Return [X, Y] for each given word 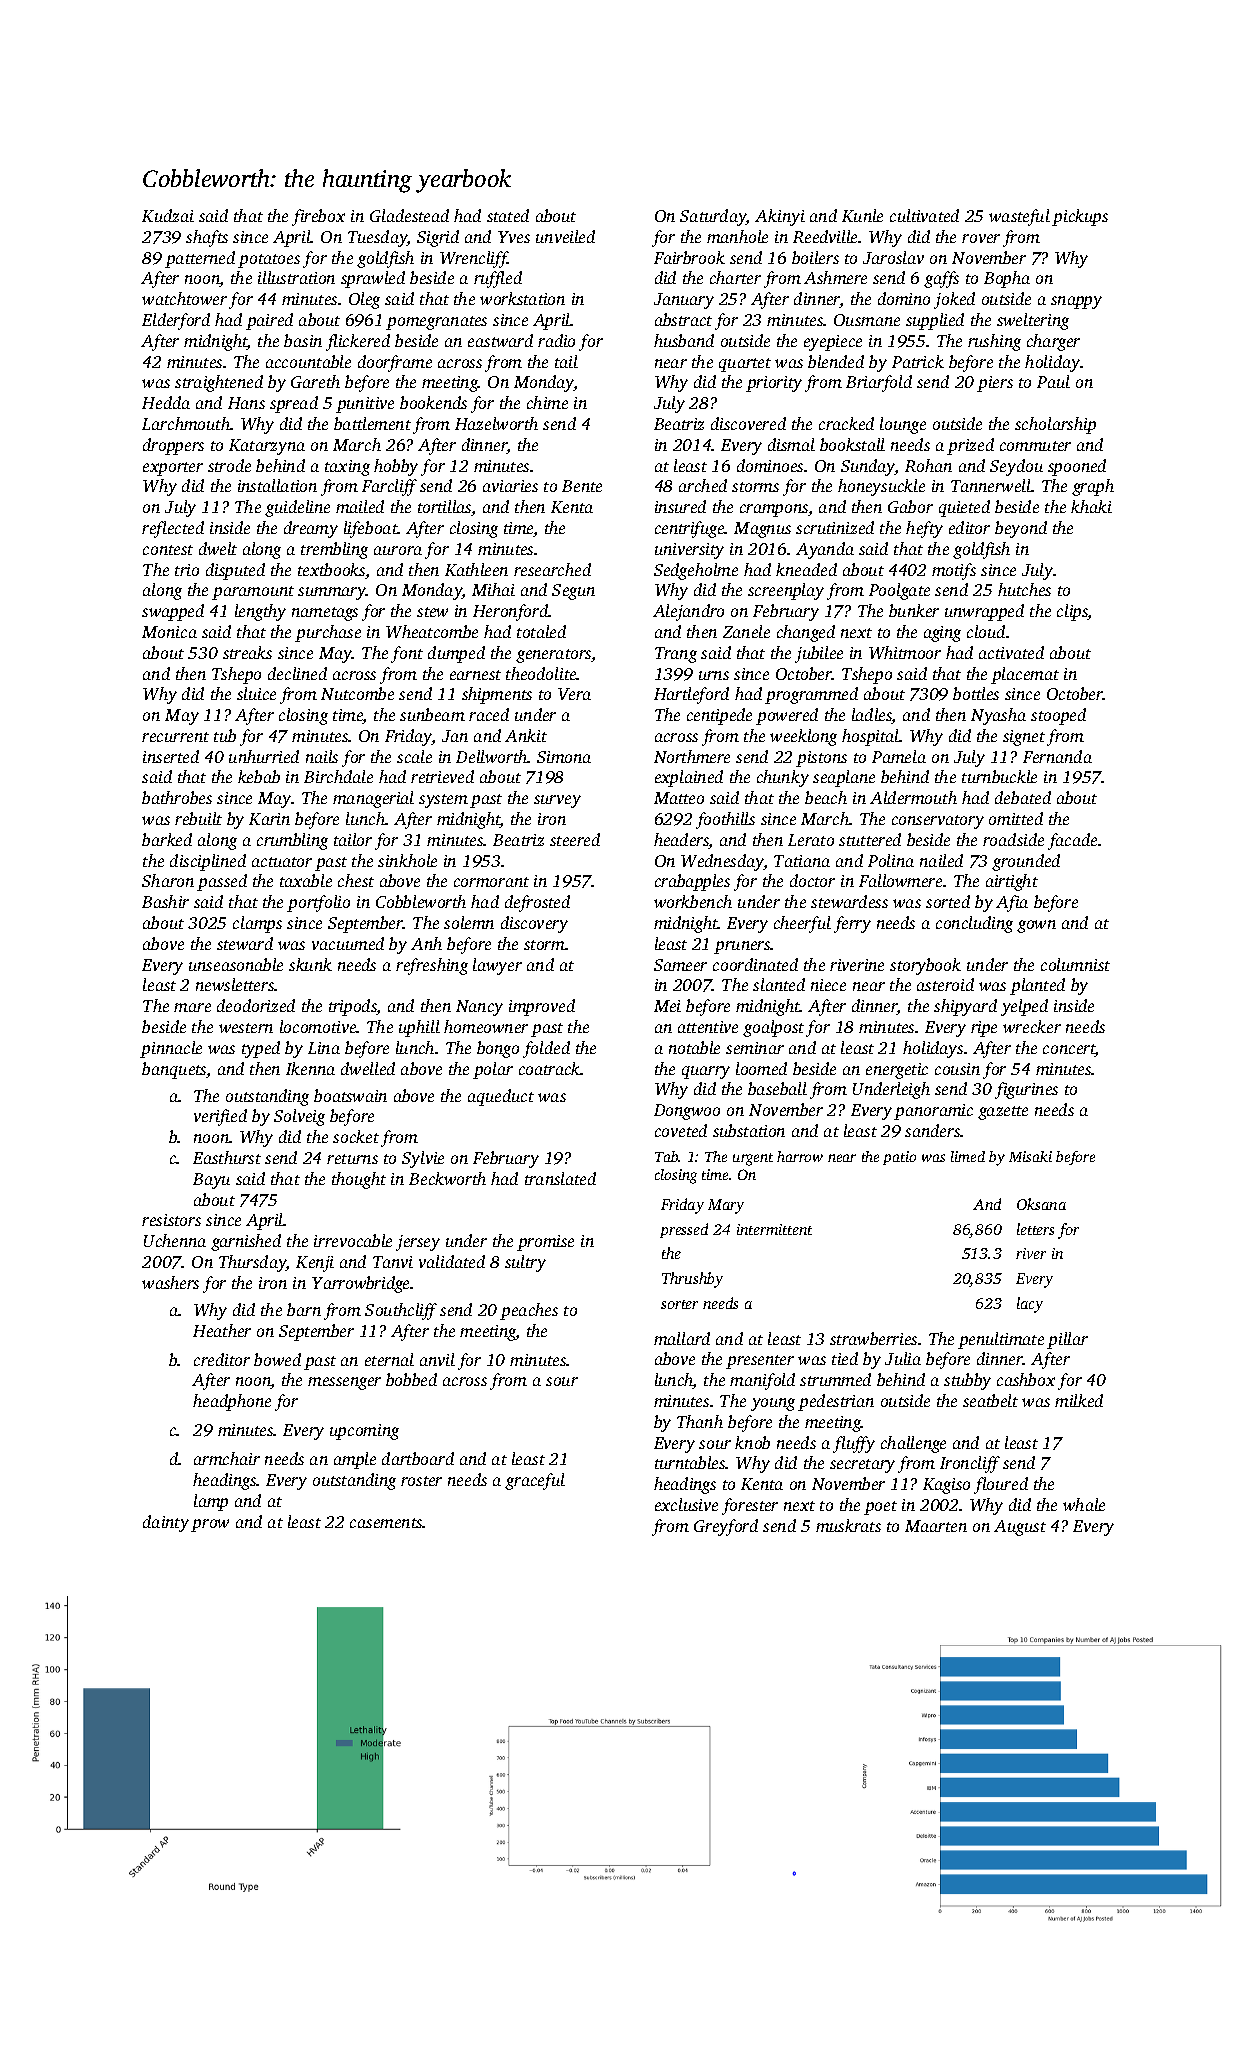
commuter [1035, 446]
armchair [227, 1458]
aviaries [510, 486]
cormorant [491, 882]
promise [545, 1243]
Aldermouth [913, 797]
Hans [246, 403]
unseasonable [236, 964]
